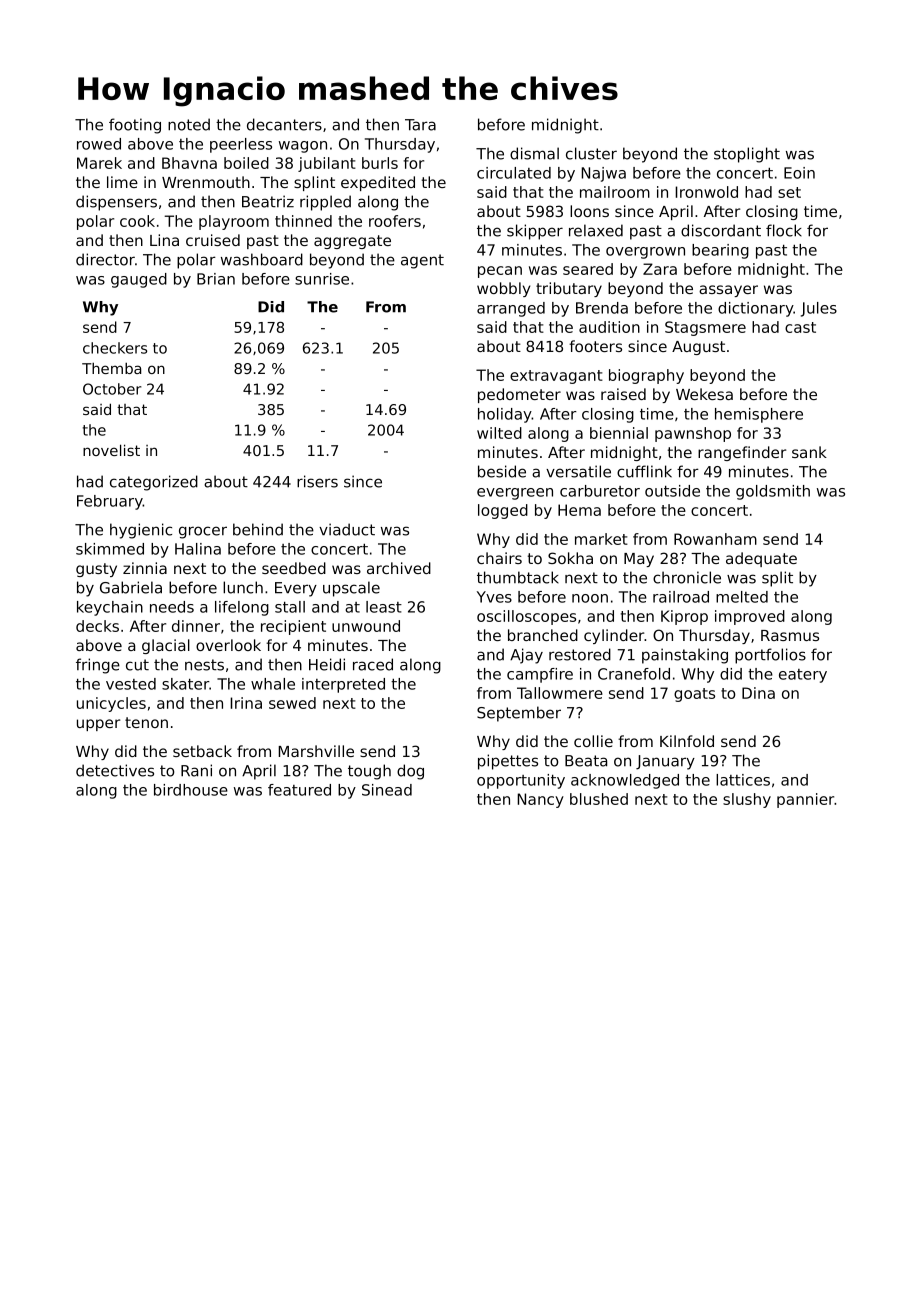 This screenshot has width=924, height=1314. I want to click on stoplight, so click(747, 155).
